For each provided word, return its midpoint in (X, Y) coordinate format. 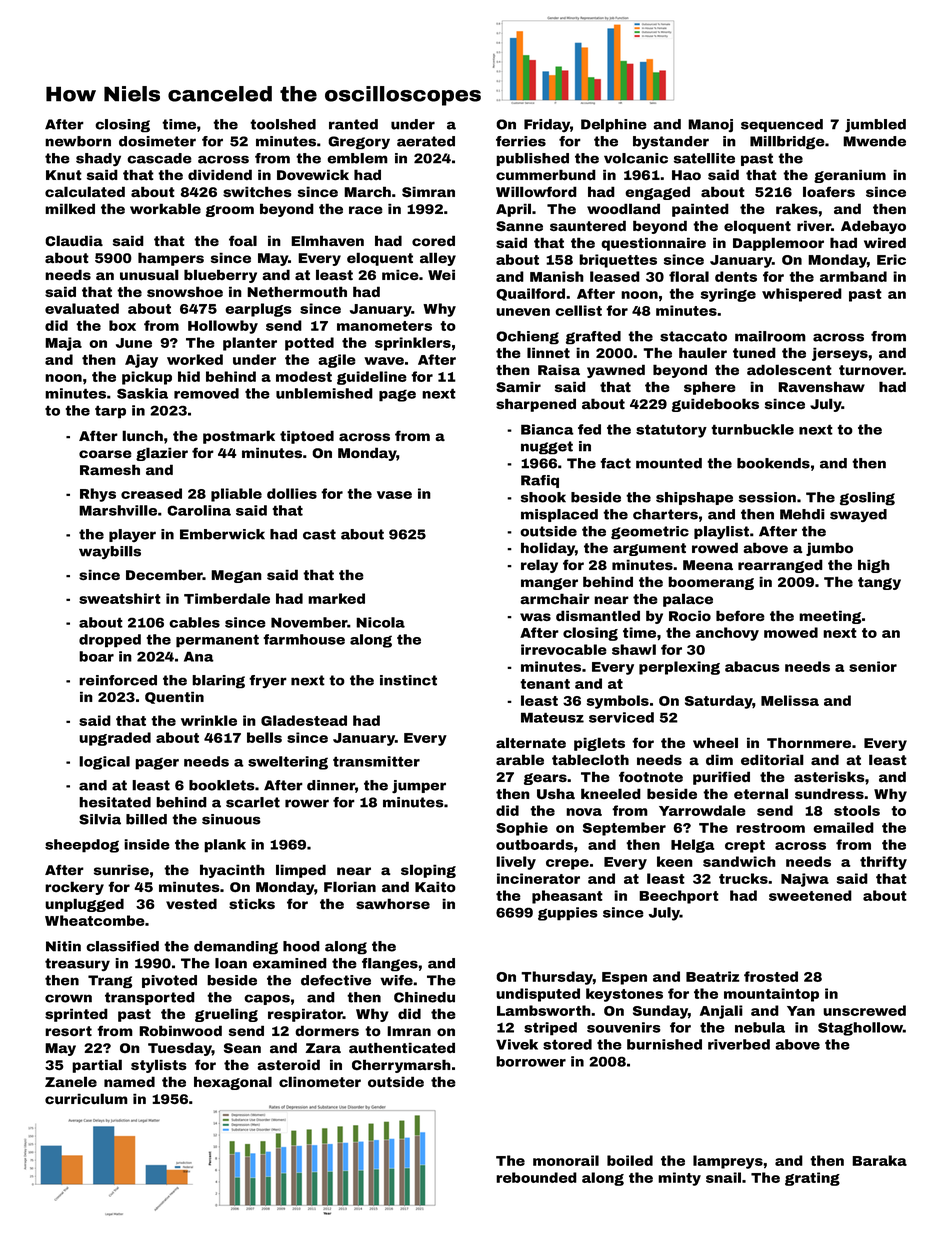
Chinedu (424, 997)
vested (191, 904)
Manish (557, 276)
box (122, 325)
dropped (110, 641)
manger (549, 584)
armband (853, 276)
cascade (159, 158)
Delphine (614, 125)
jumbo (829, 549)
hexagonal (233, 1083)
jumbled (875, 126)
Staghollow (860, 1029)
